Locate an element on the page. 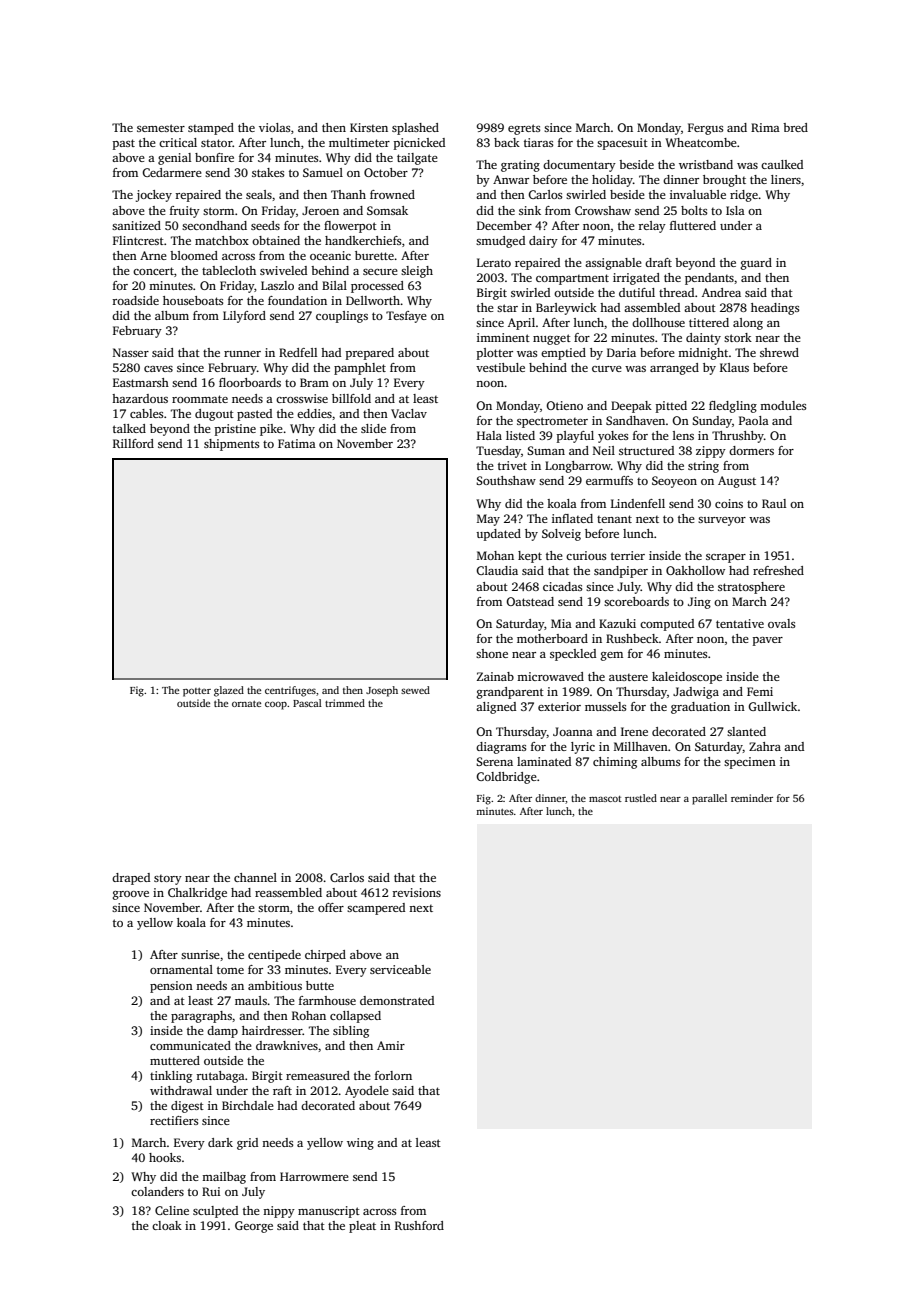 The image size is (924, 1308). Rushford is located at coordinates (419, 1225).
